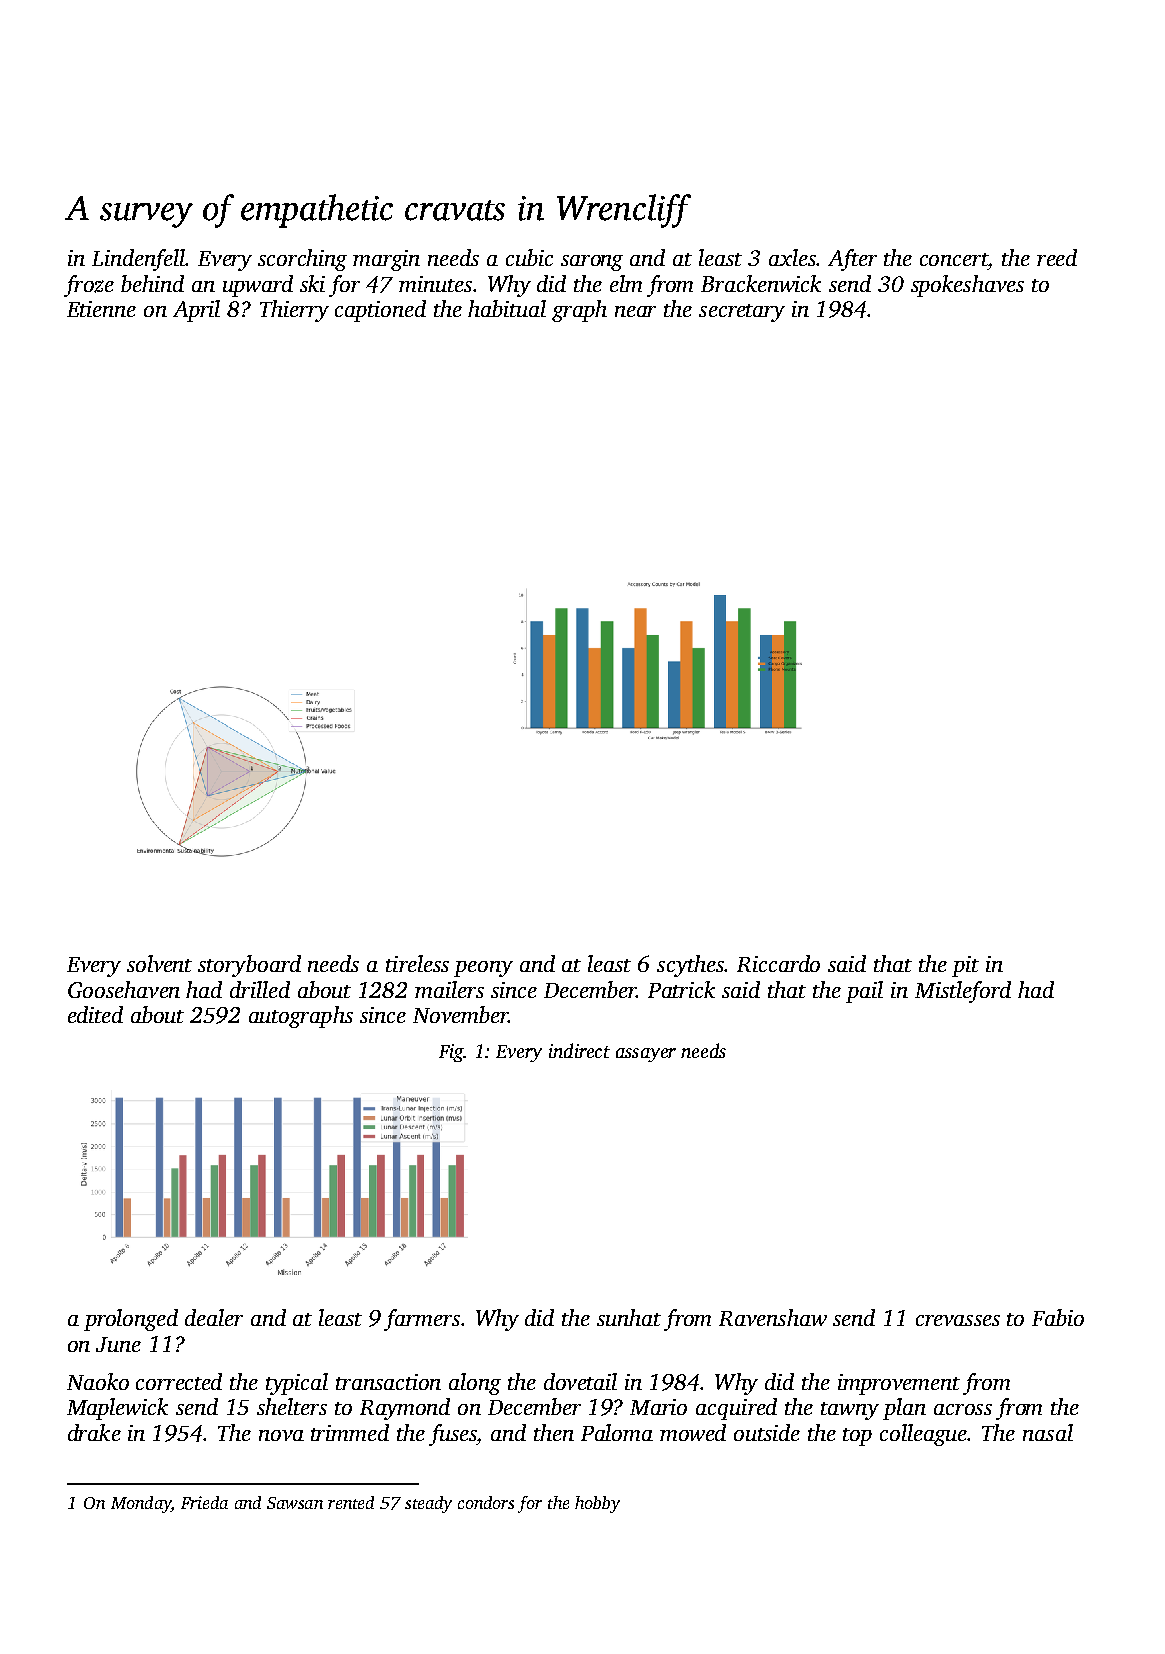 Image resolution: width=1165 pixels, height=1654 pixels. Describe the element at coordinates (690, 966) in the screenshot. I see `scythes` at that location.
